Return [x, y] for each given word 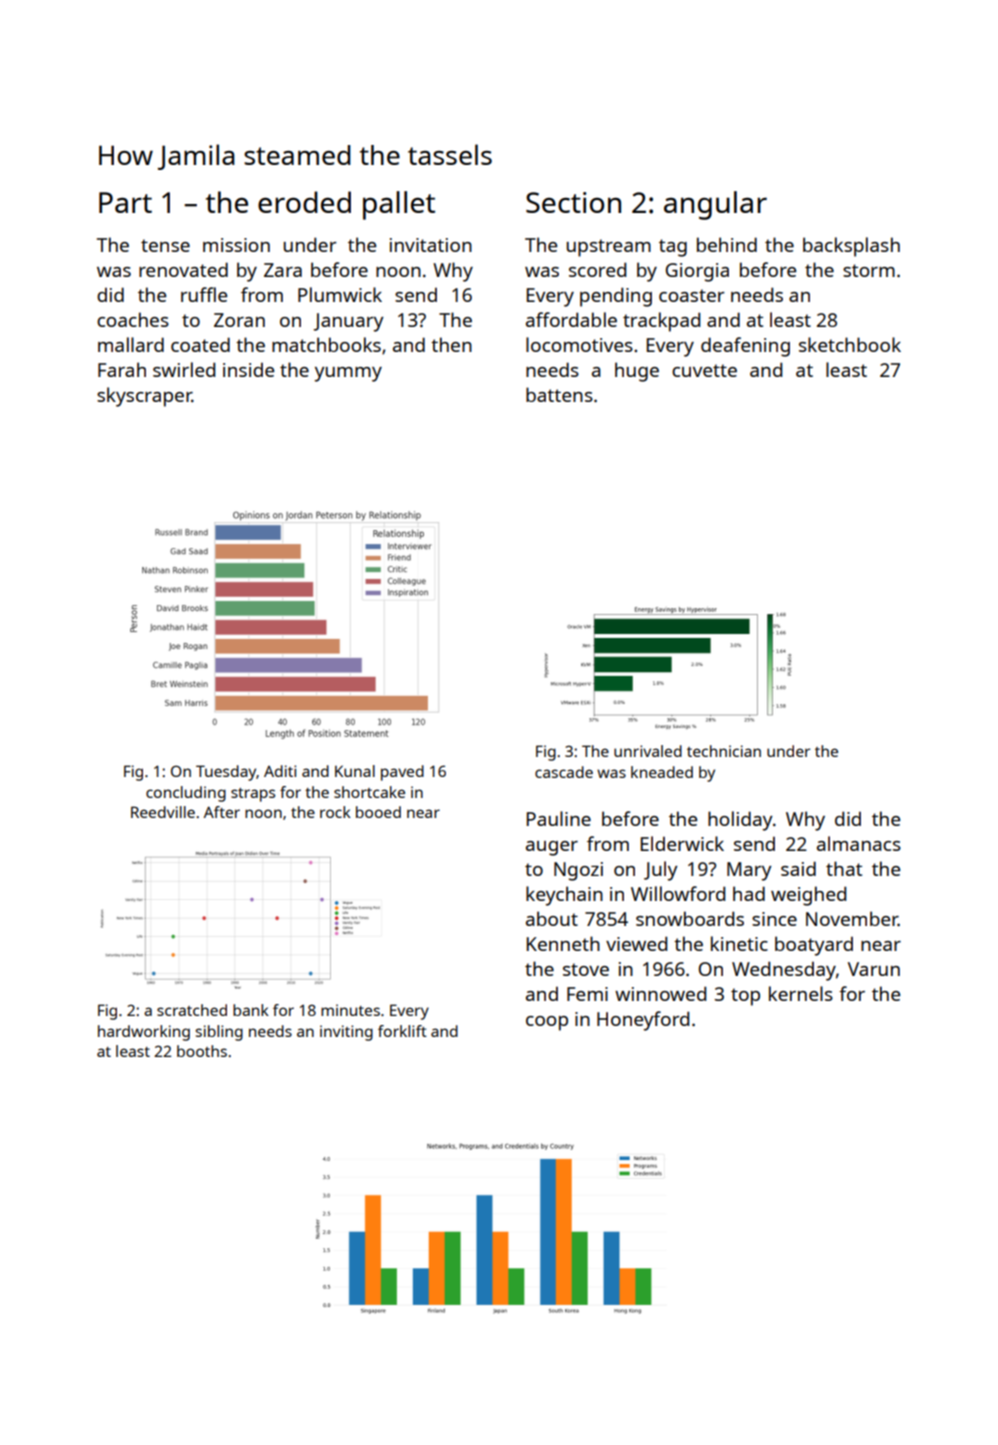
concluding [186, 794]
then [451, 344]
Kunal [355, 771]
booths [202, 1051]
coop [547, 1023]
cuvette [704, 370]
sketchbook [850, 344]
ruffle [204, 294]
